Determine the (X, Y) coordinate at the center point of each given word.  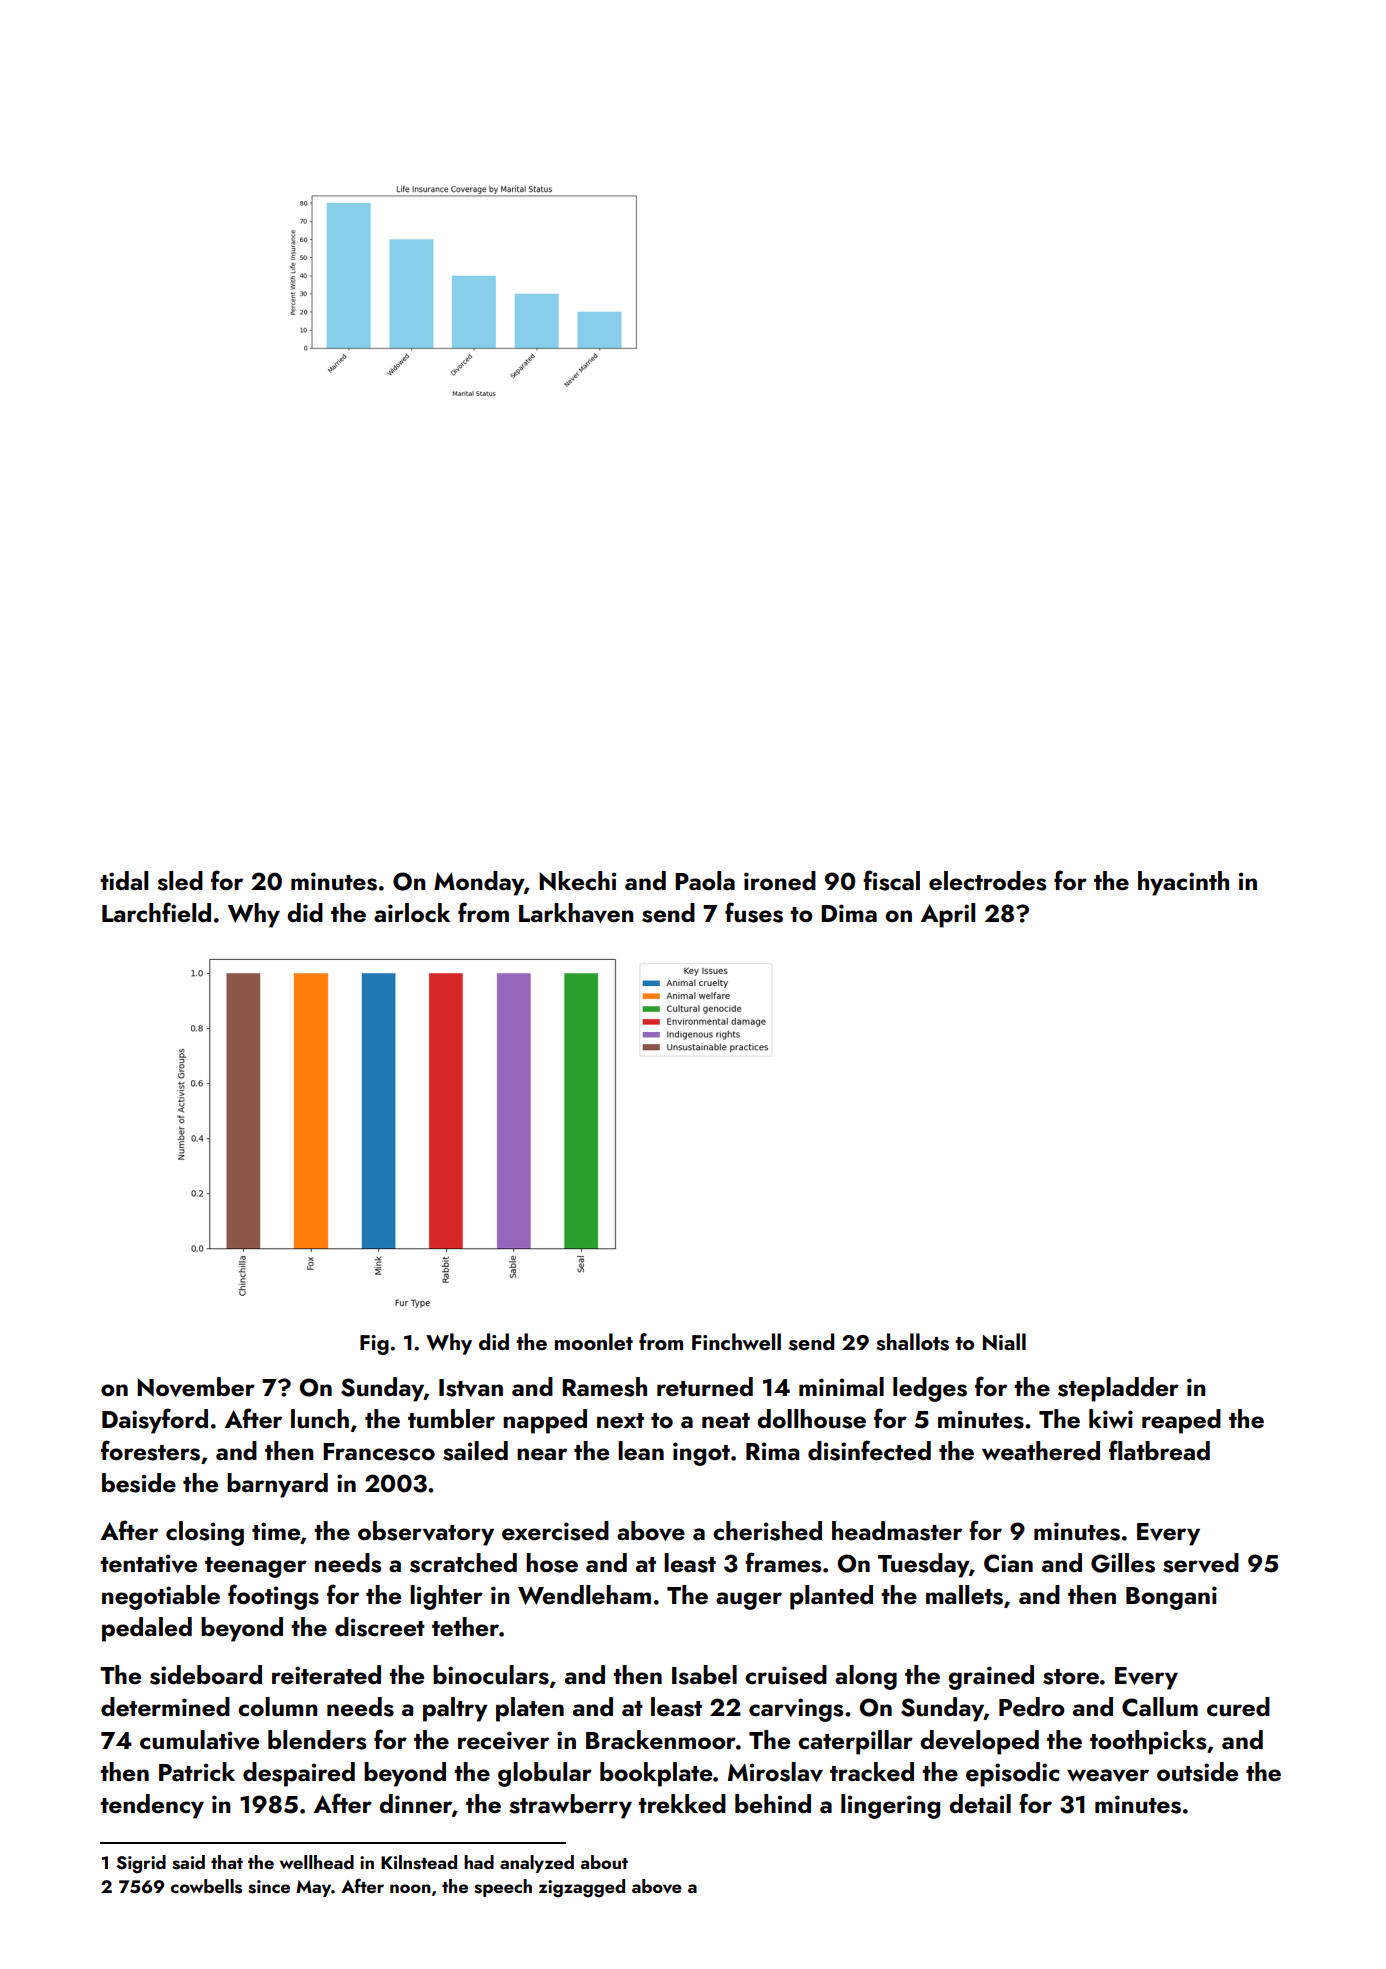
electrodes (987, 881)
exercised (555, 1531)
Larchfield (156, 912)
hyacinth (1183, 883)
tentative (148, 1563)
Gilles (1123, 1563)
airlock (412, 913)
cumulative (199, 1740)
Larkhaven (576, 913)
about (604, 1862)
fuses (754, 912)
